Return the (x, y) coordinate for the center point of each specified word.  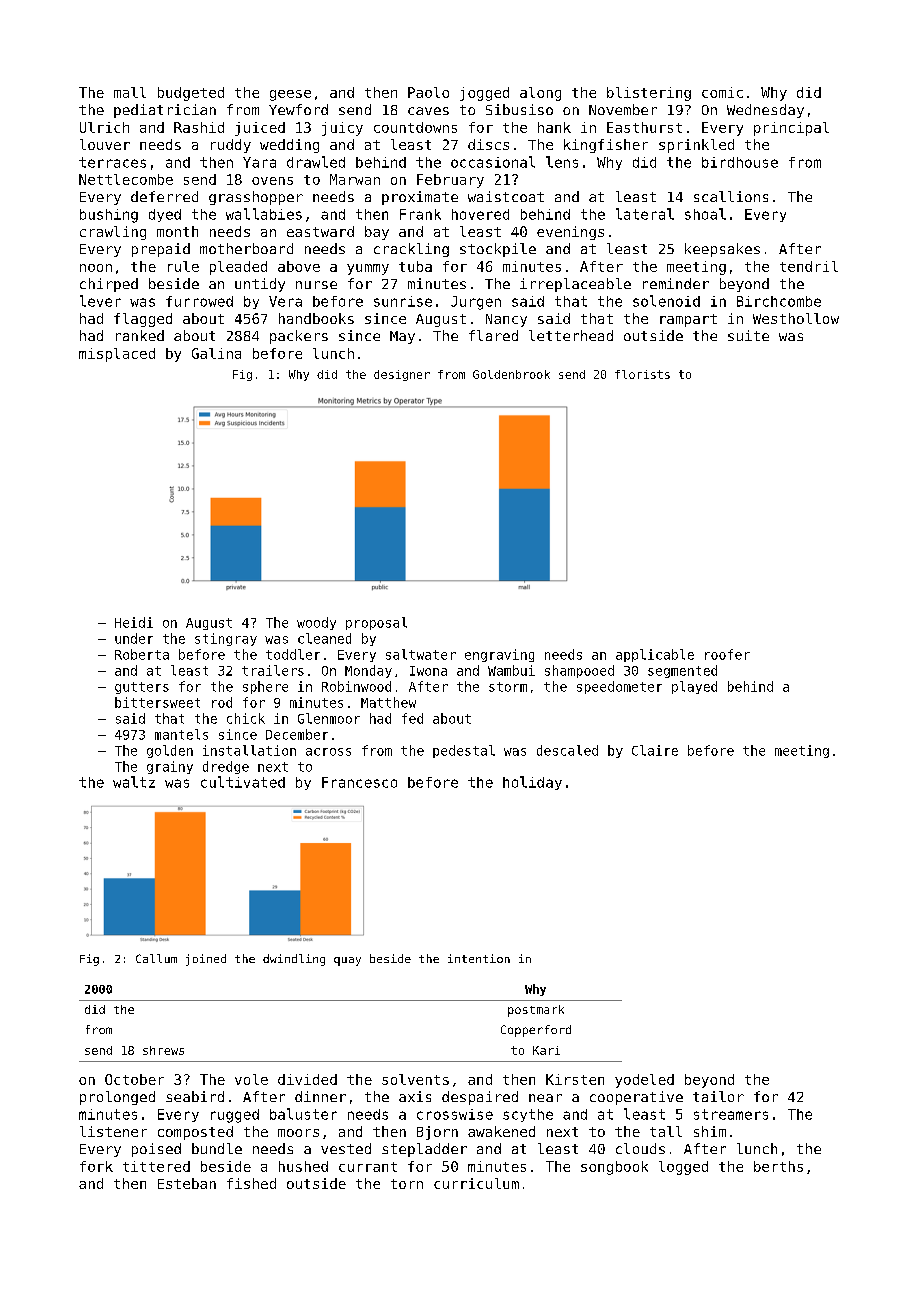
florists (642, 374)
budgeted (191, 94)
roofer (727, 654)
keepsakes (722, 250)
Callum (156, 958)
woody (316, 623)
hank (554, 127)
